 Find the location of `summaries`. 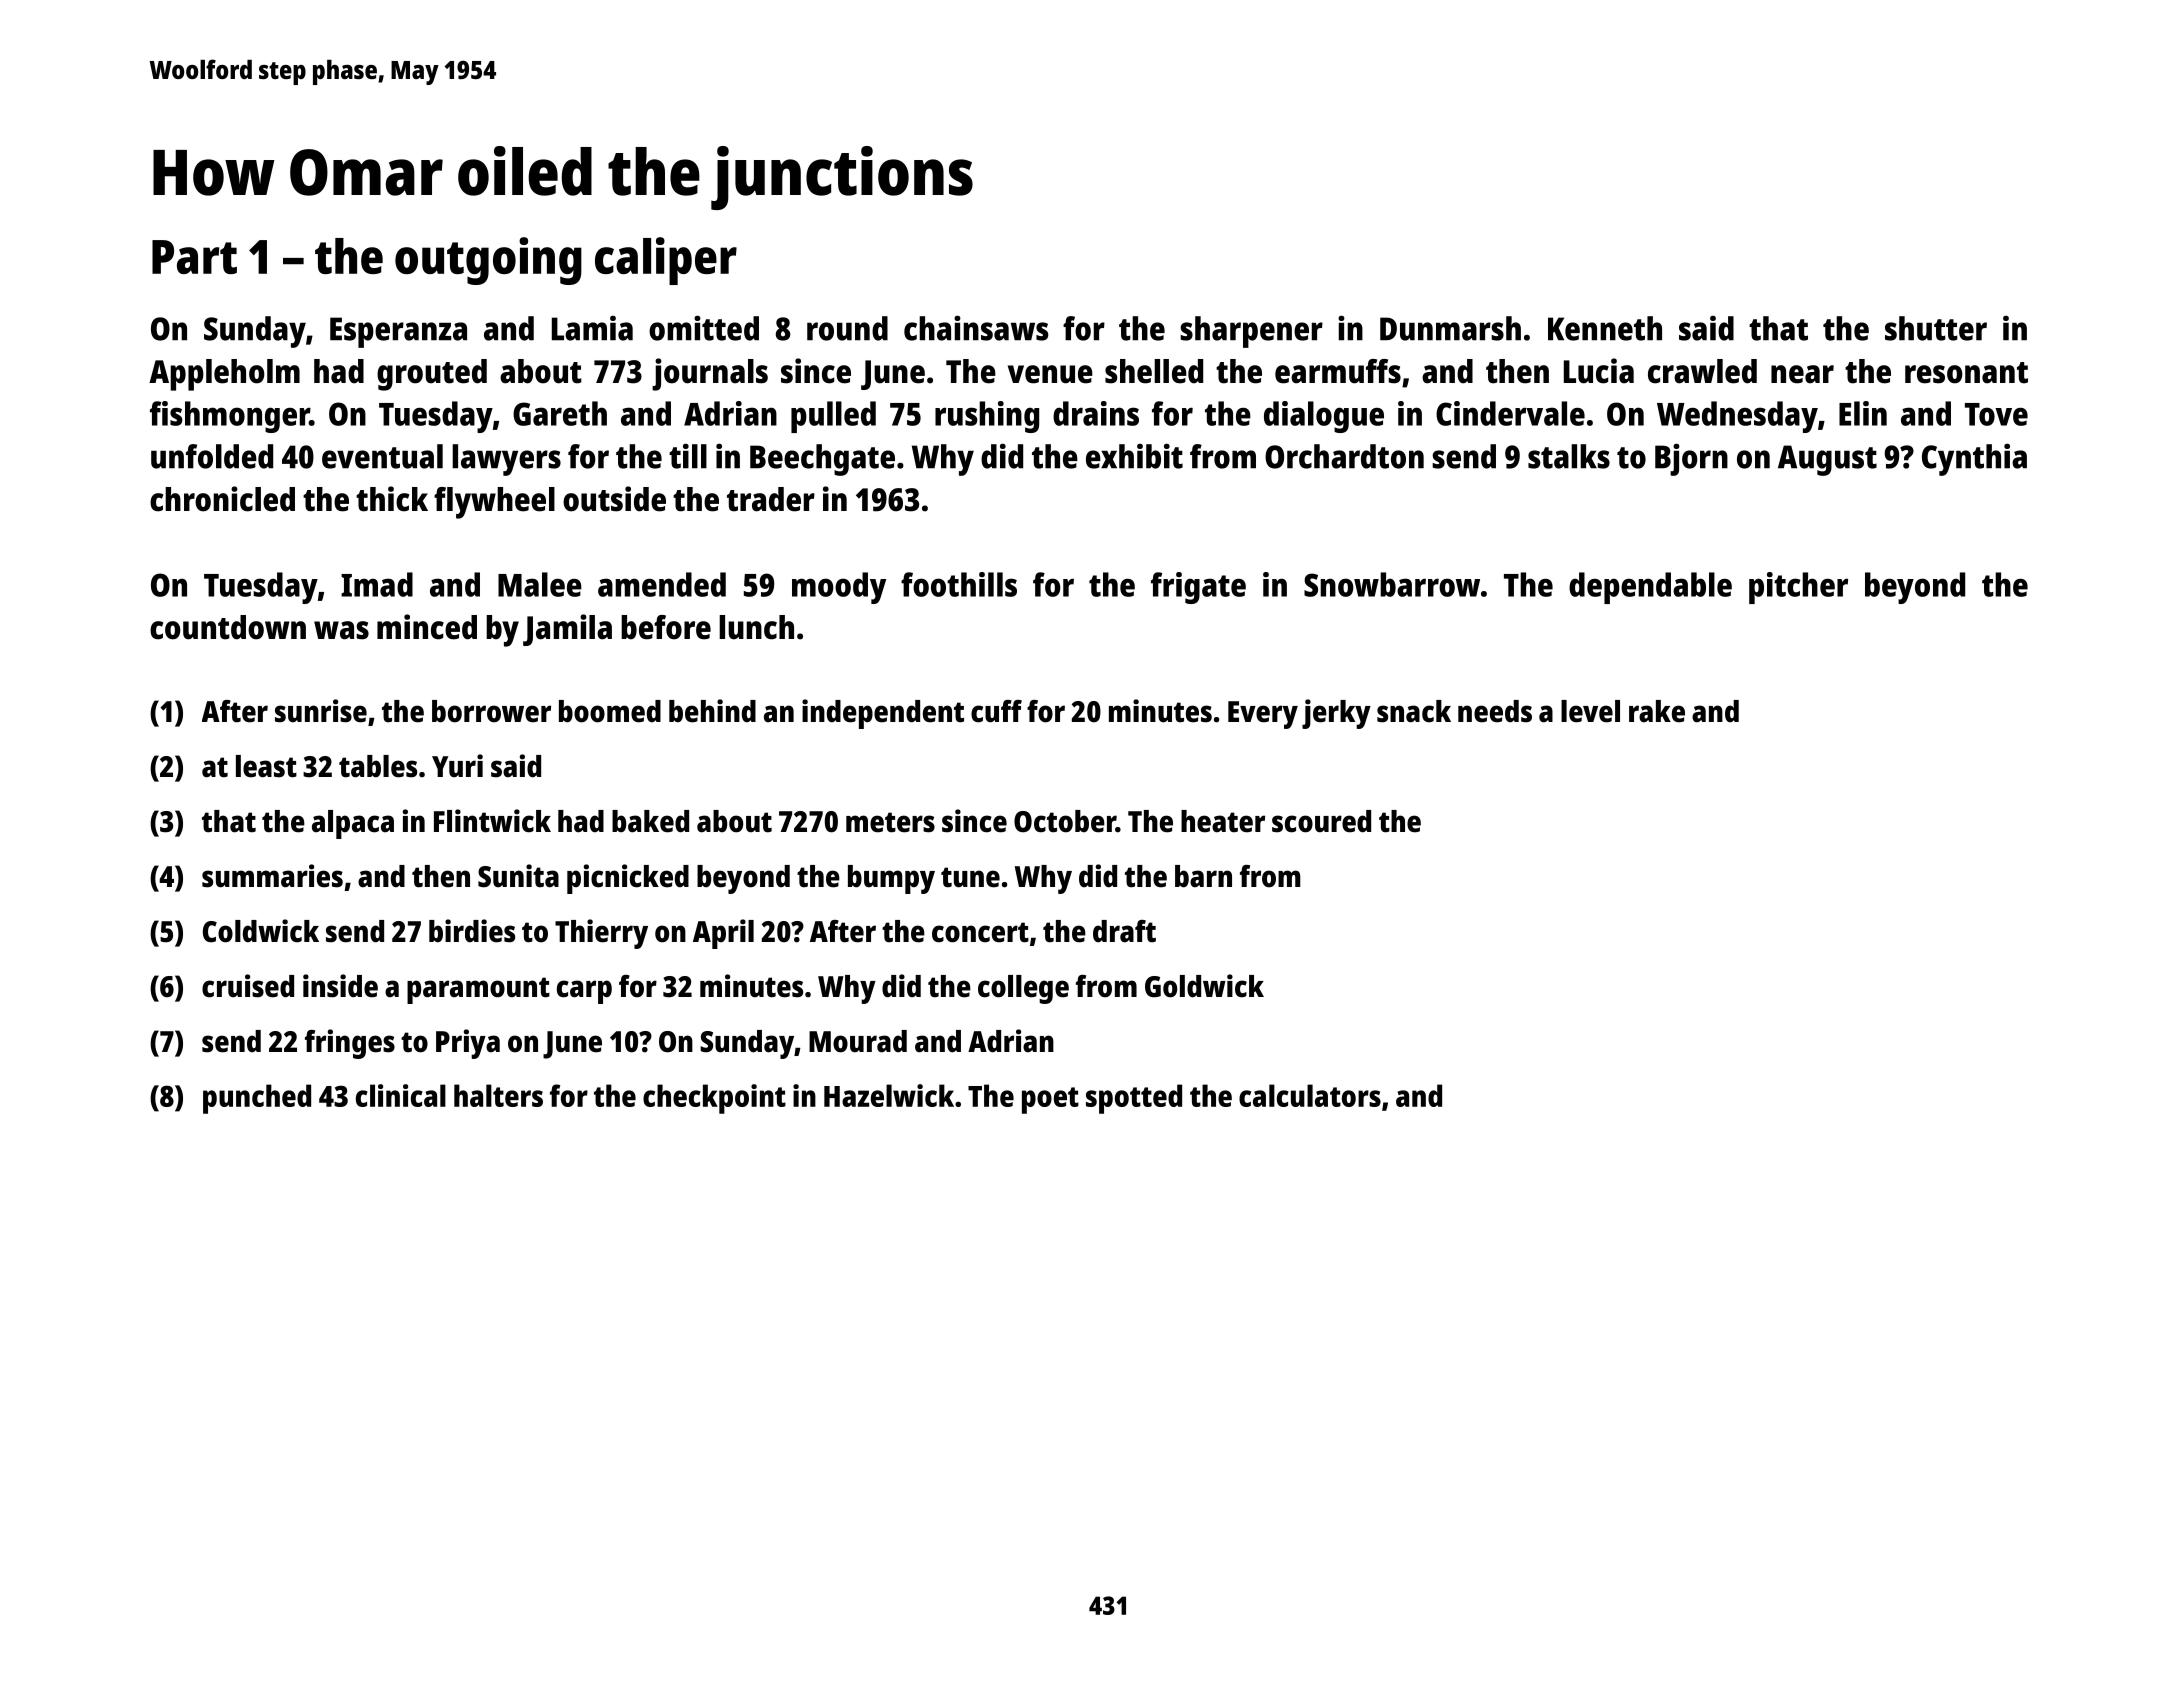

summaries is located at coordinates (272, 876).
